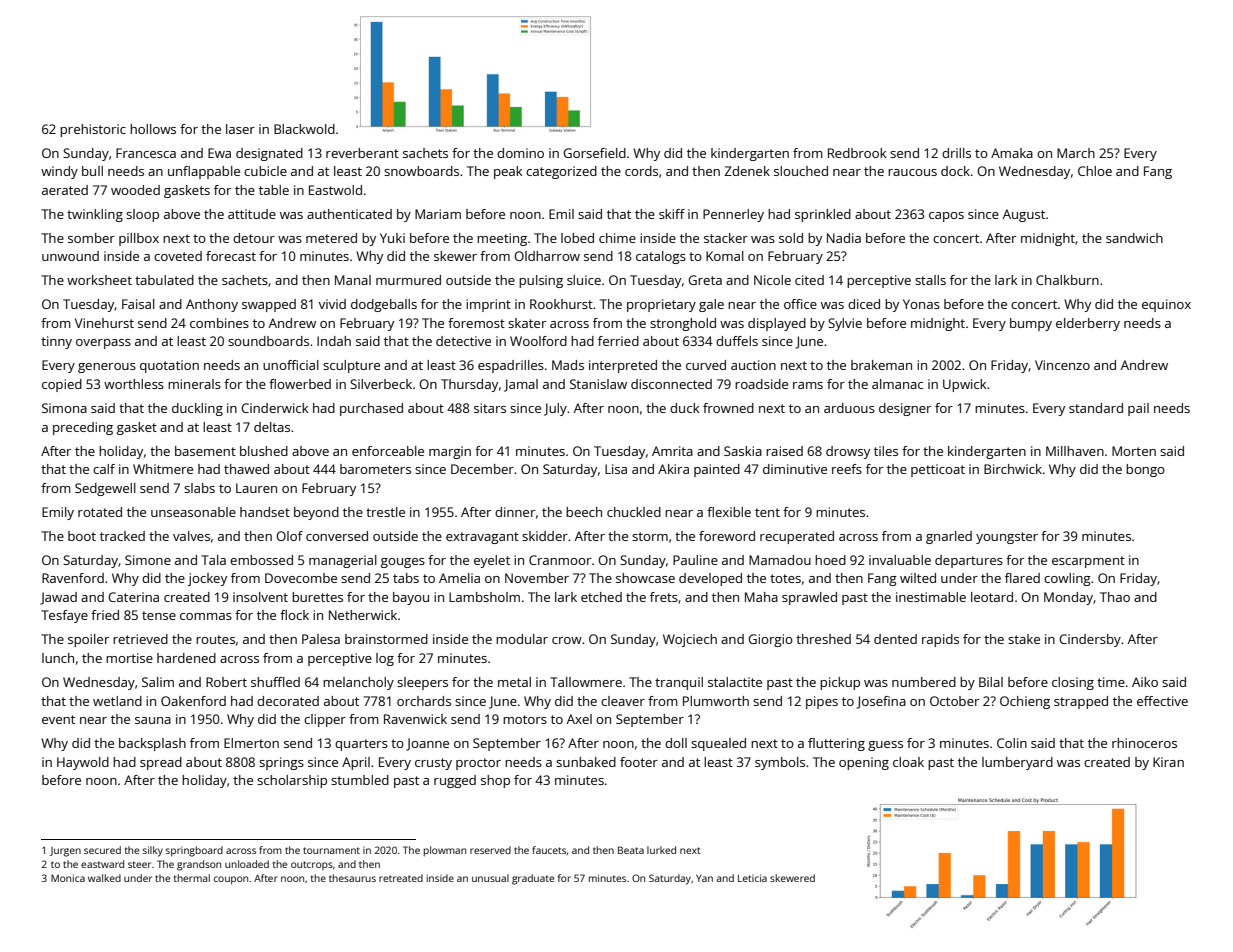 This screenshot has height=952, width=1233. What do you see at coordinates (711, 305) in the screenshot?
I see `gale` at bounding box center [711, 305].
